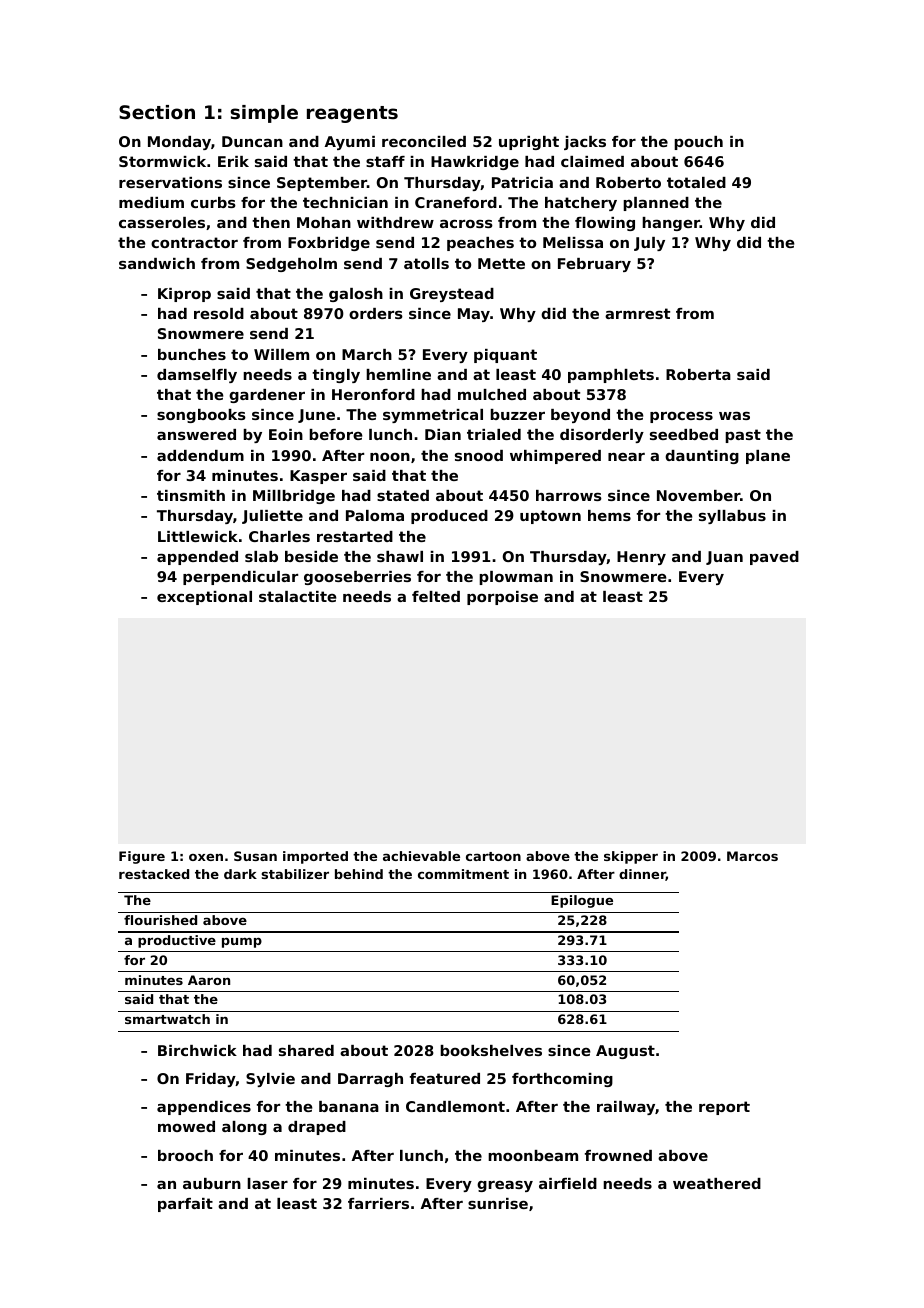  I want to click on Darragh, so click(370, 1080).
